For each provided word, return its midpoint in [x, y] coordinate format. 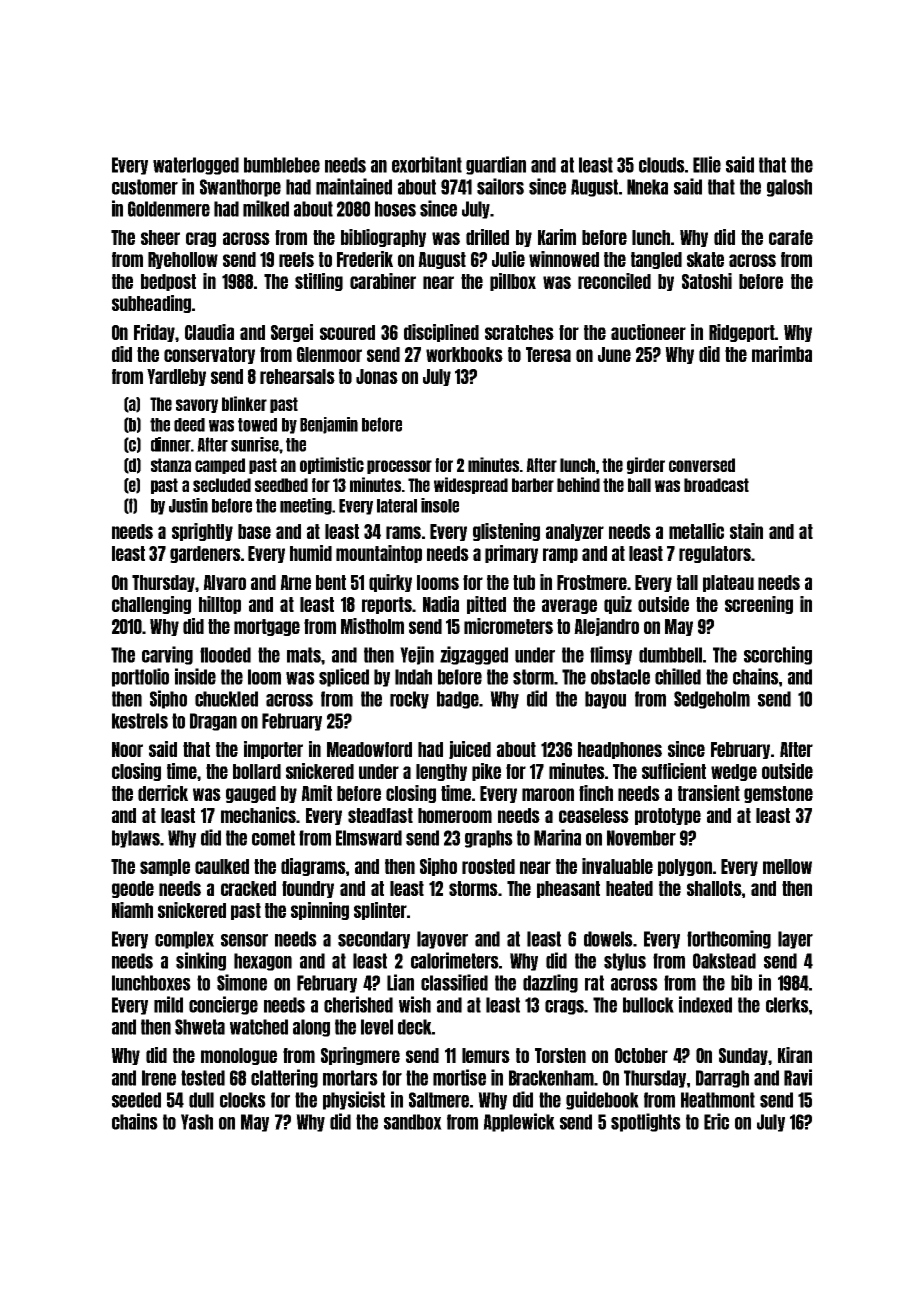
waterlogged [196, 166]
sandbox [413, 1122]
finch [596, 793]
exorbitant [427, 164]
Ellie [707, 164]
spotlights [646, 1122]
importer [273, 750]
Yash [197, 1122]
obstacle [620, 677]
